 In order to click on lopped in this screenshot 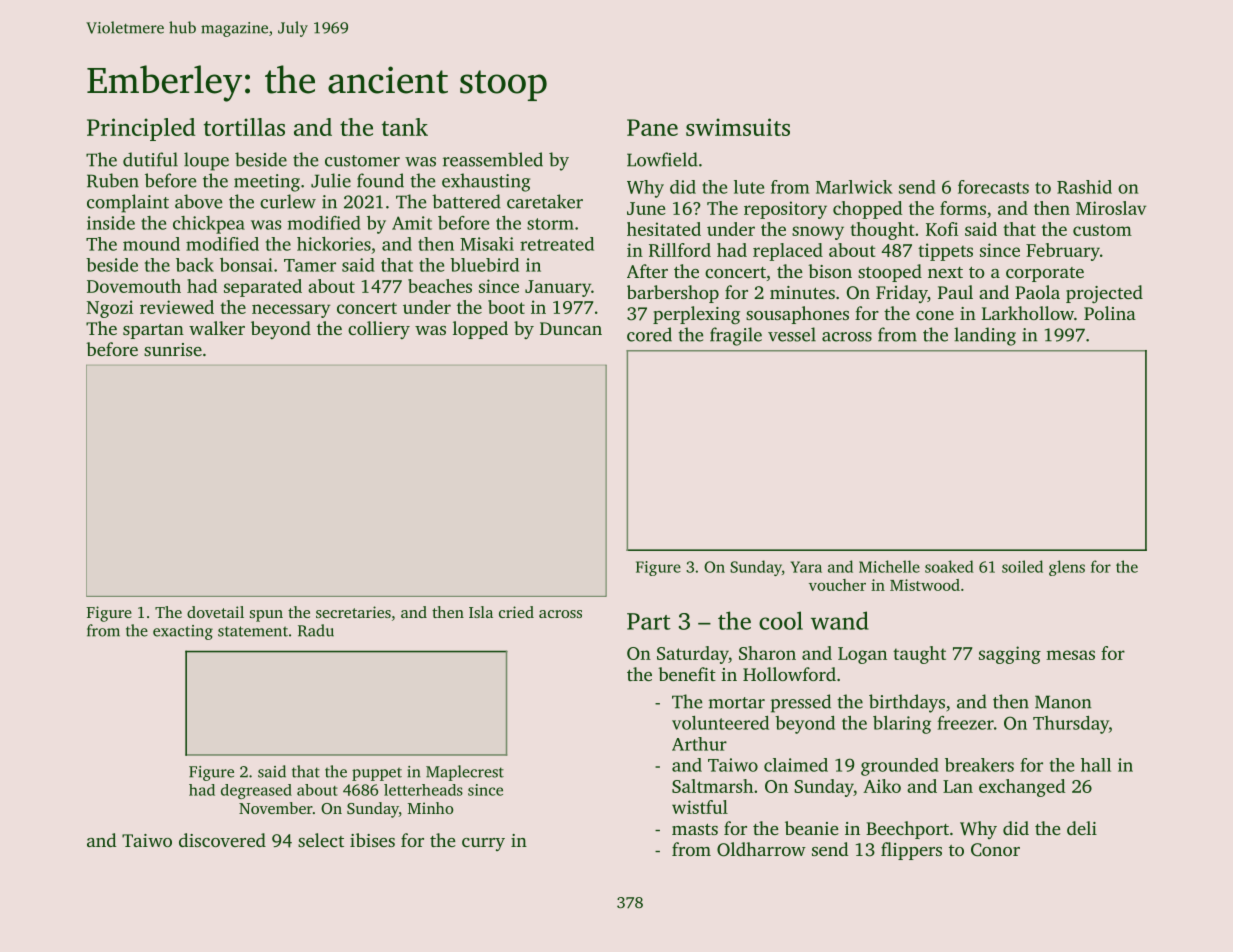, I will do `click(480, 330)`.
